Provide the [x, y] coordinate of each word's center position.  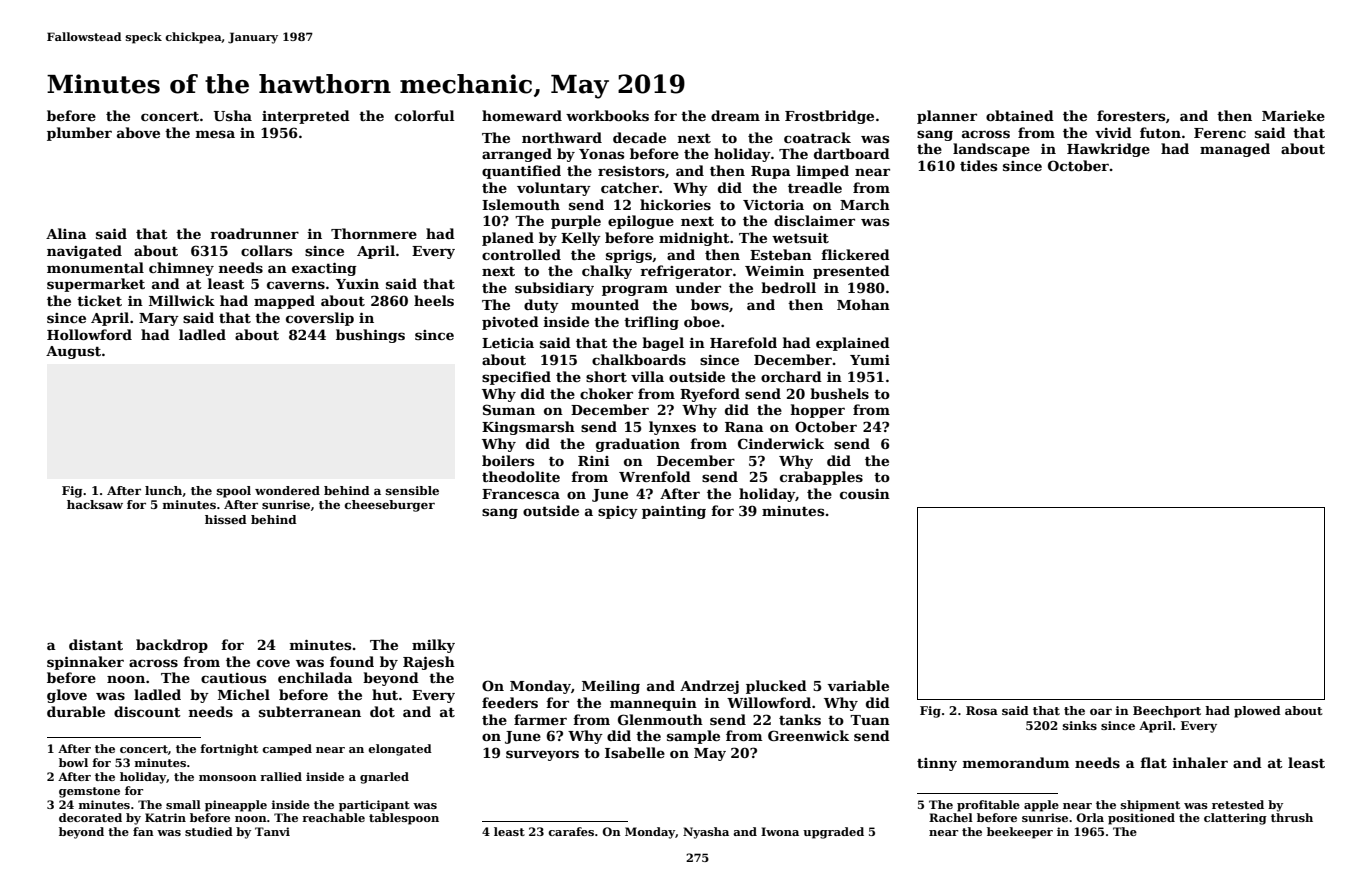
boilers [508, 460]
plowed [1257, 712]
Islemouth [521, 204]
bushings [370, 336]
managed [1235, 150]
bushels [839, 393]
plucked [776, 687]
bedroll [788, 287]
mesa [215, 134]
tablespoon [404, 819]
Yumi [870, 360]
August [73, 352]
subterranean [310, 711]
